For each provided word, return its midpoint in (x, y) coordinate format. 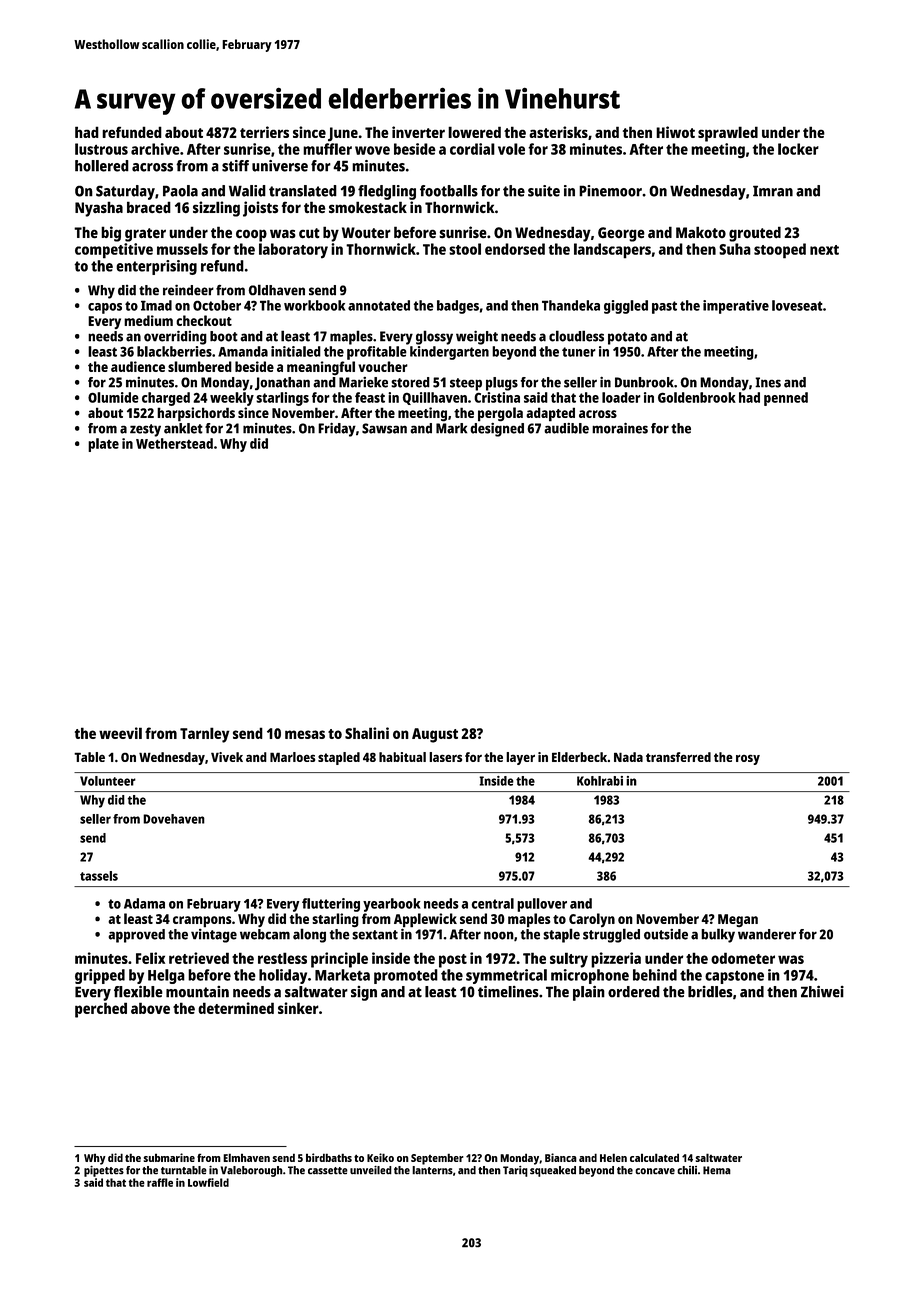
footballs (449, 191)
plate (103, 445)
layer (520, 758)
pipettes (104, 1171)
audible (566, 428)
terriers (264, 132)
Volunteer (108, 781)
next (824, 250)
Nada (628, 757)
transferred (678, 757)
